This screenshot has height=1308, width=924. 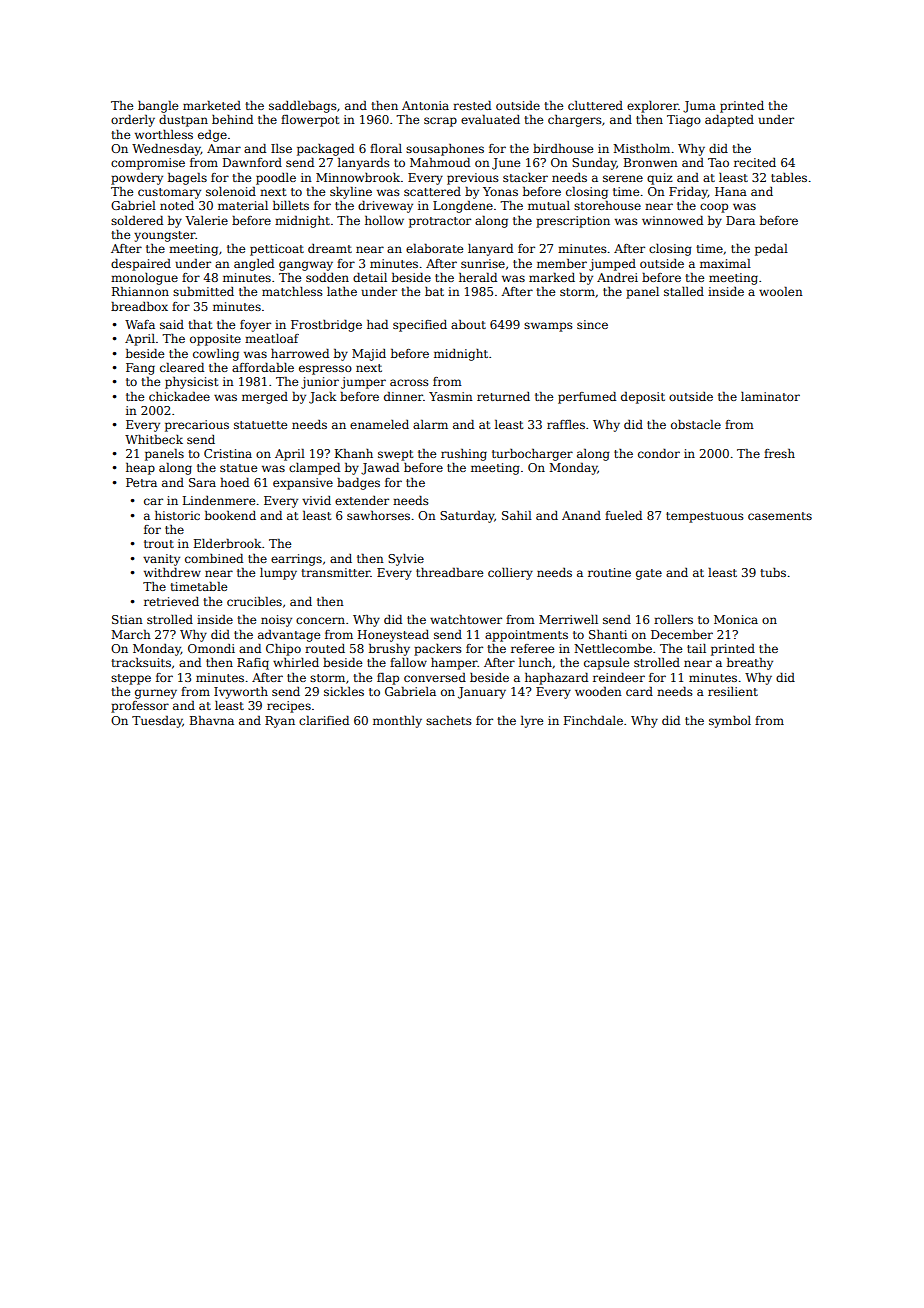 What do you see at coordinates (770, 396) in the screenshot?
I see `laminator` at bounding box center [770, 396].
